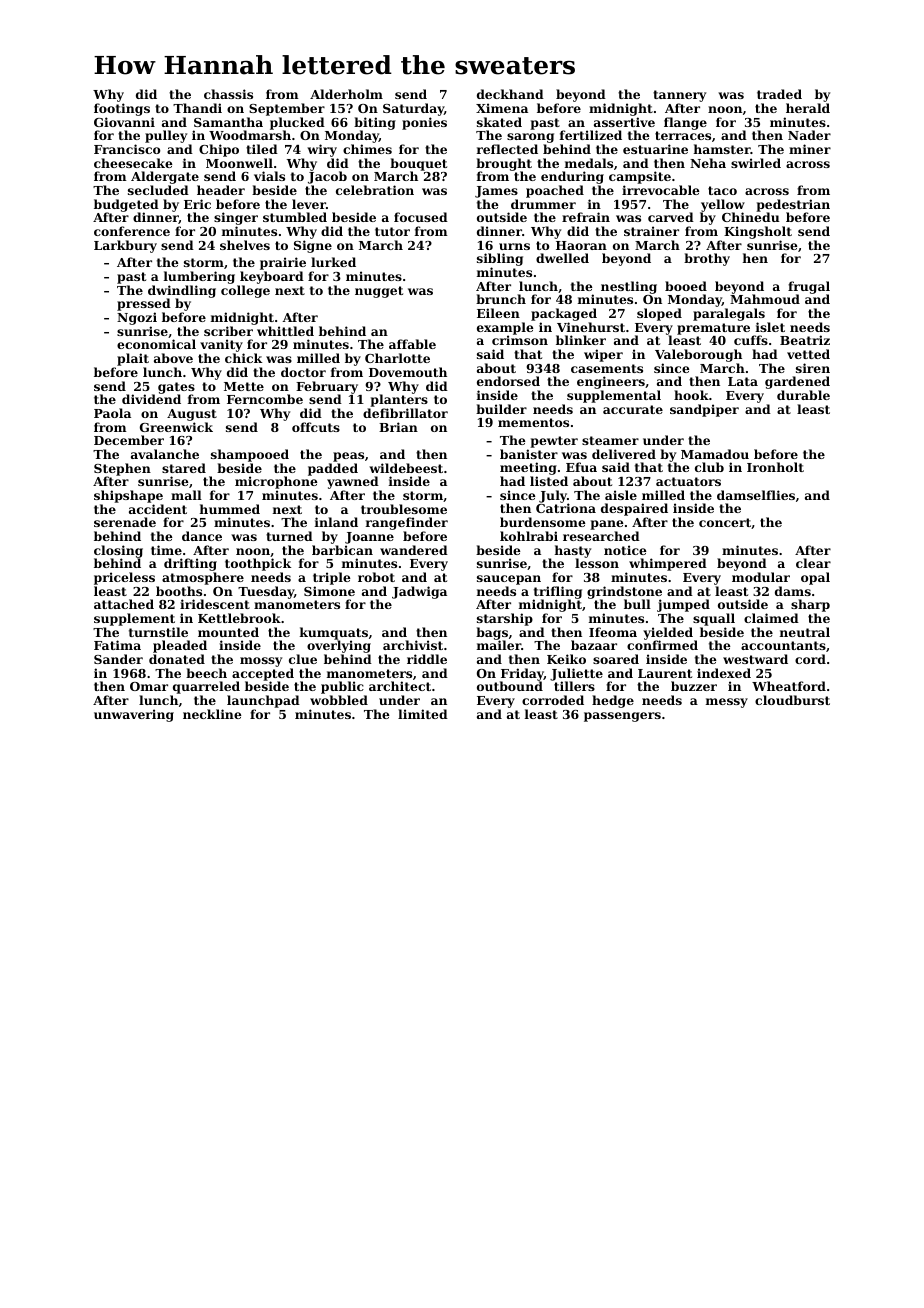 The image size is (924, 1308). I want to click on traded, so click(779, 94).
